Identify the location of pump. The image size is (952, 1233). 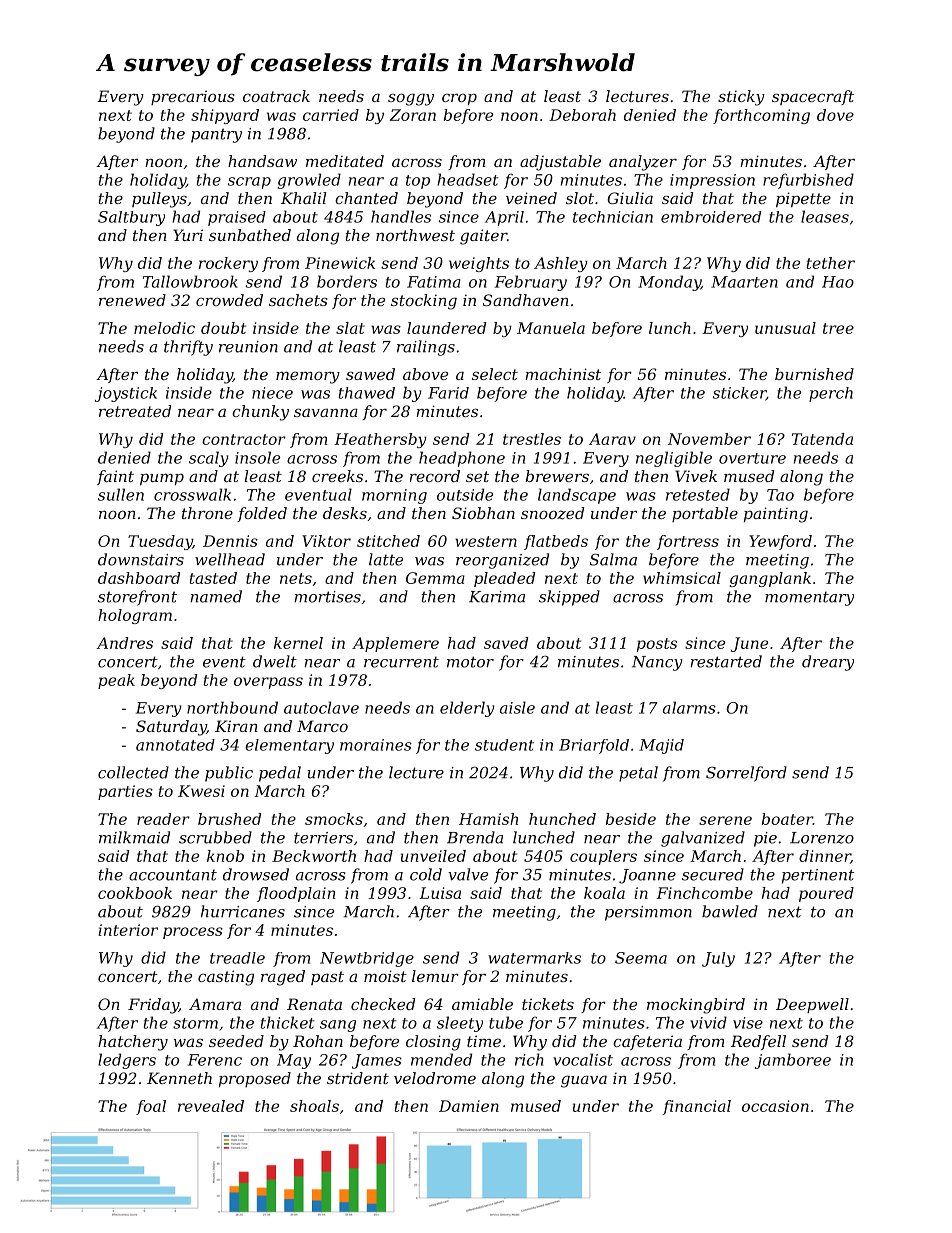
(162, 479).
